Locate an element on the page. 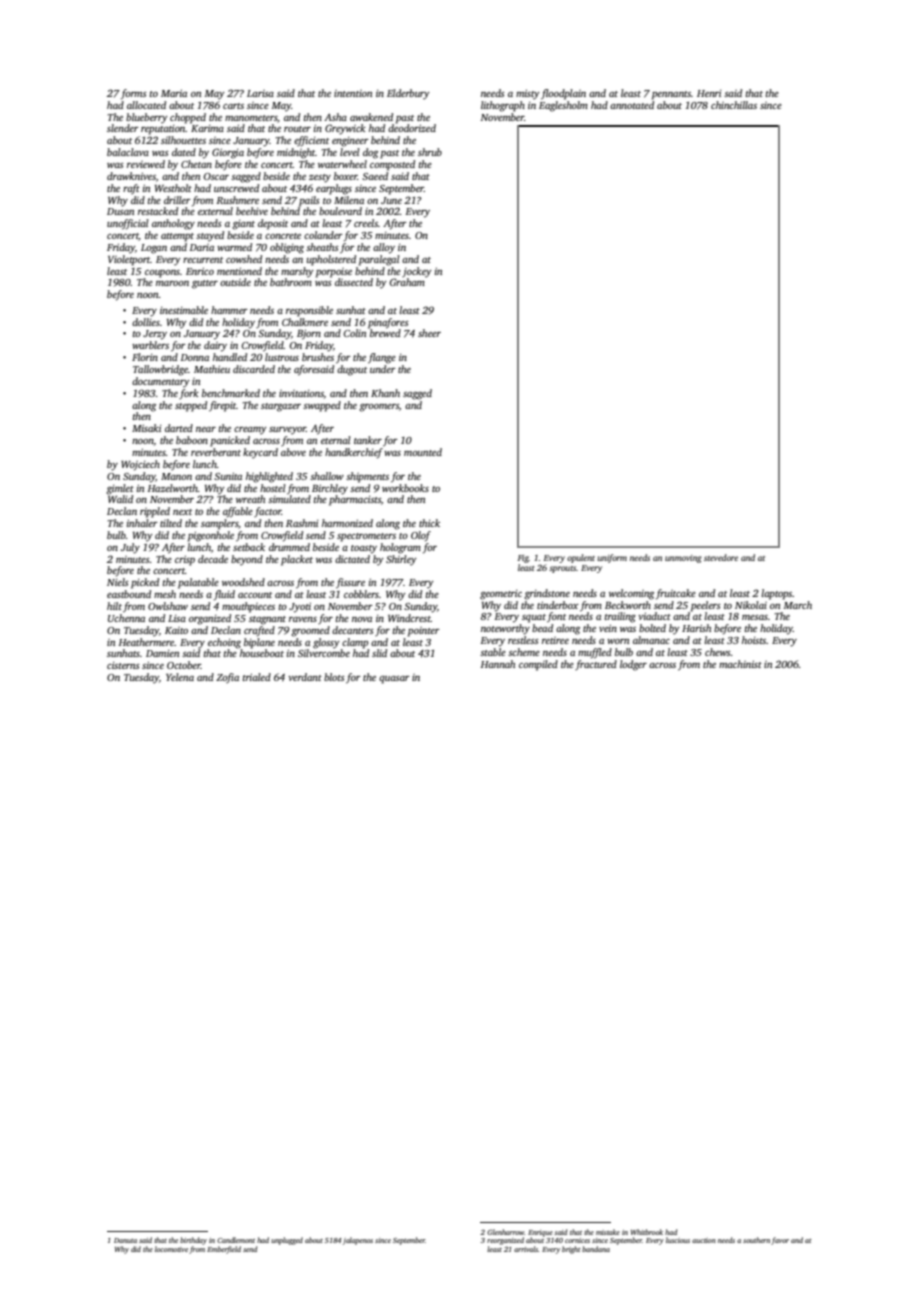 The image size is (924, 1308). chinchillas is located at coordinates (734, 105).
